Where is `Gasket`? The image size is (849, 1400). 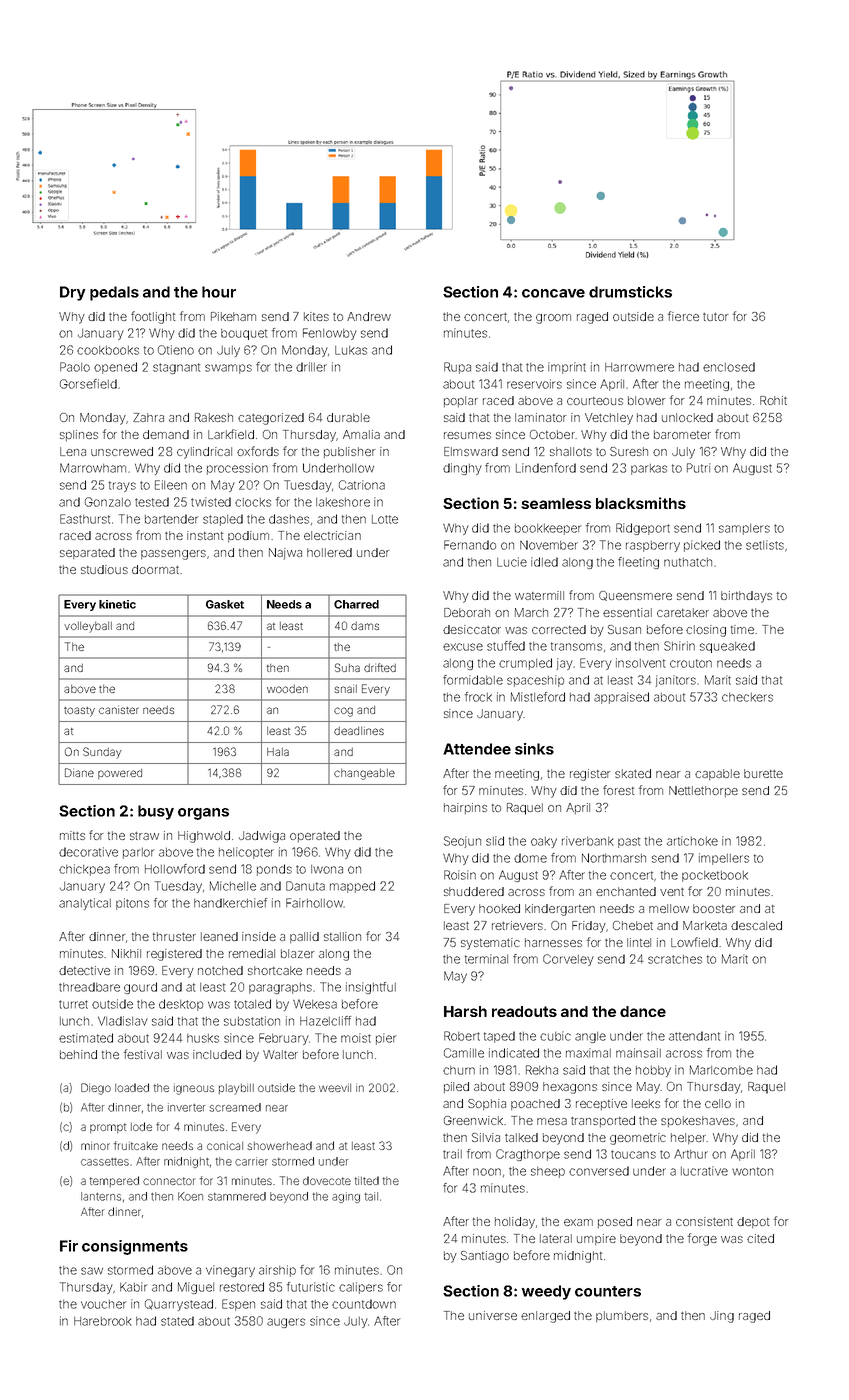
Gasket is located at coordinates (225, 604).
